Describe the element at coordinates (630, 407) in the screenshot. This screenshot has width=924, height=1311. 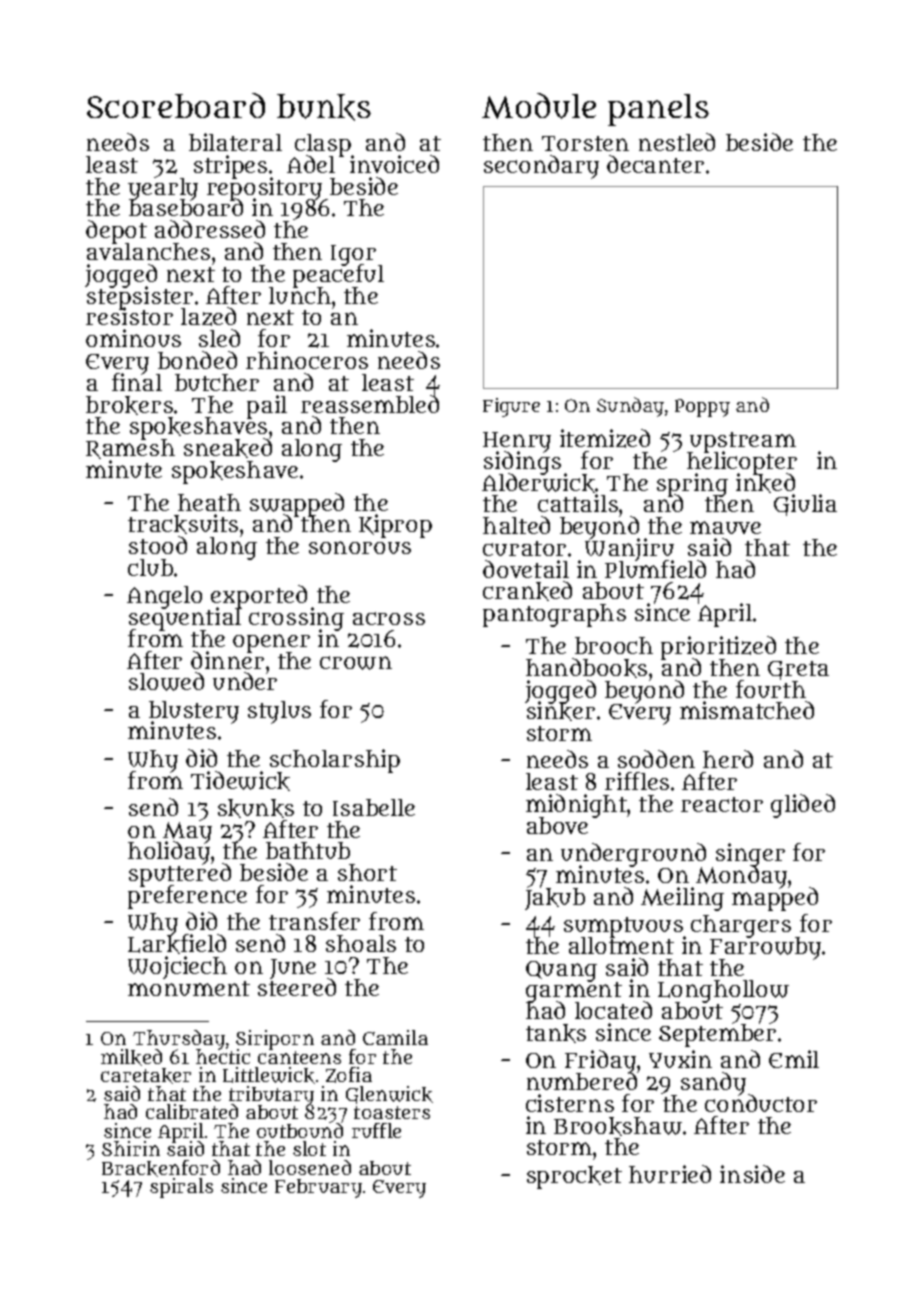
I see `Sunday` at that location.
